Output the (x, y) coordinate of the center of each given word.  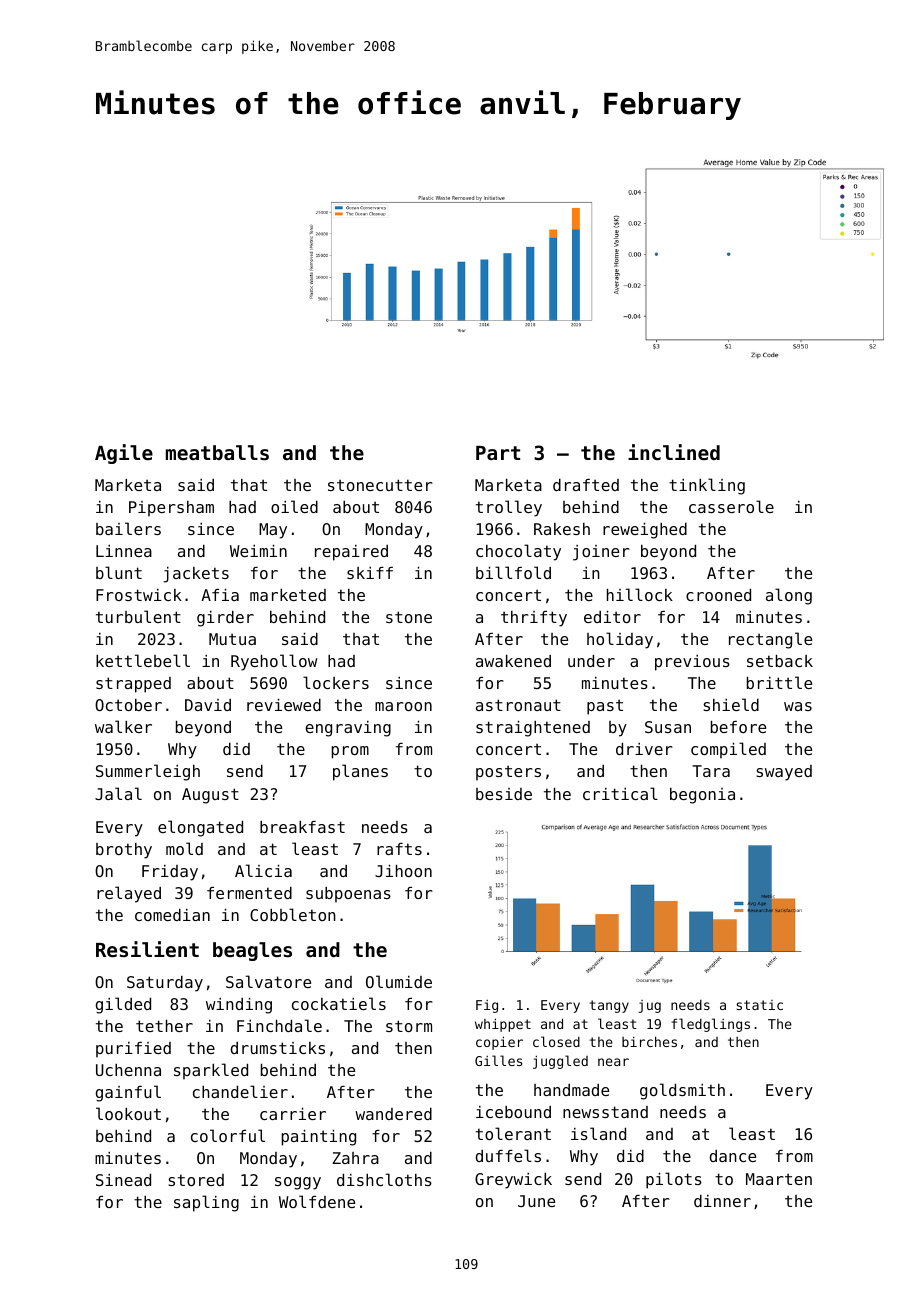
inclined (674, 452)
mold (184, 848)
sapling (206, 1203)
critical (620, 793)
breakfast (302, 827)
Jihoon (403, 871)
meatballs (217, 452)
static (759, 1005)
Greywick (513, 1181)
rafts (399, 849)
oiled (294, 506)
